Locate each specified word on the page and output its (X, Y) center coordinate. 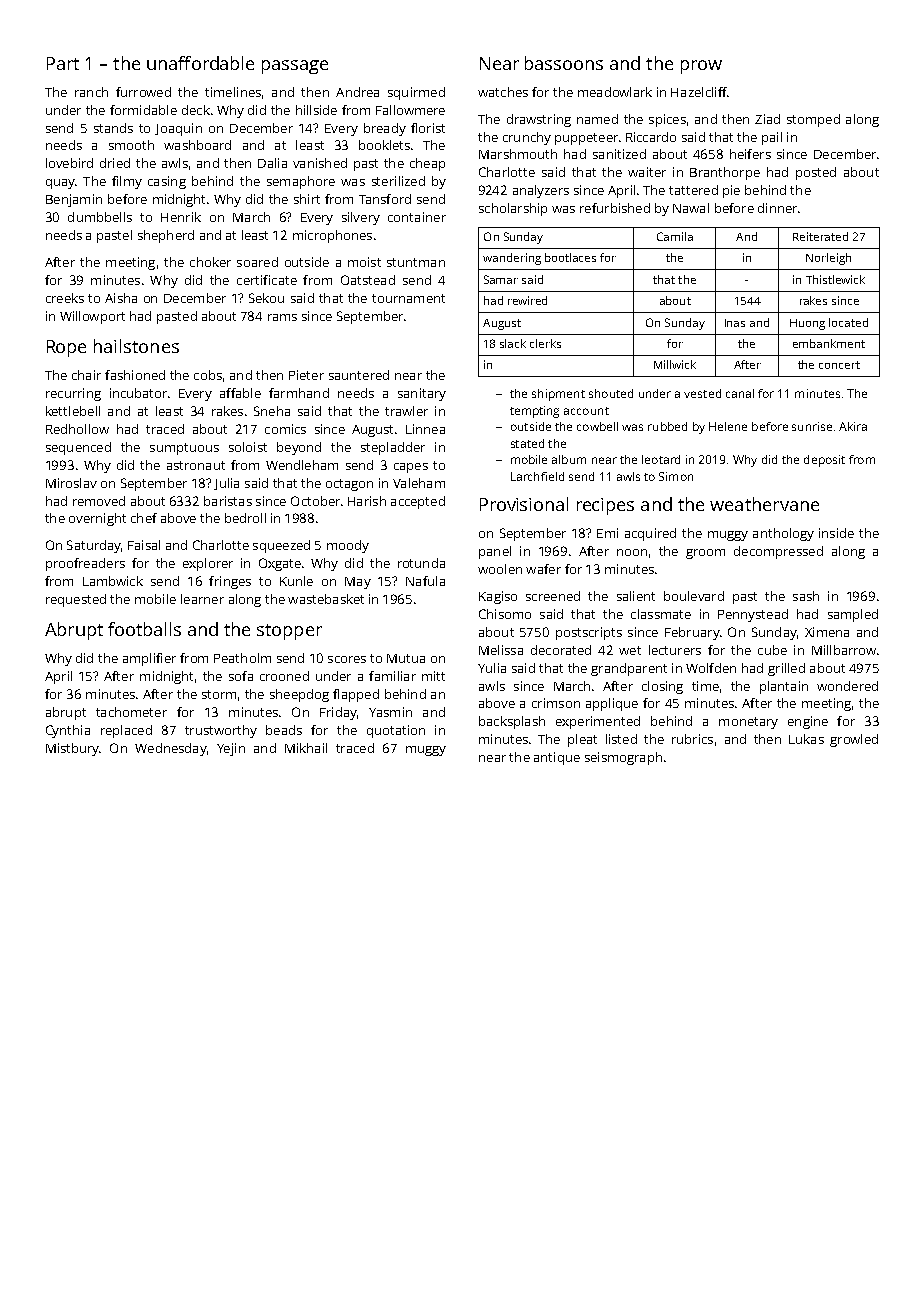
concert (839, 365)
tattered (693, 190)
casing (167, 182)
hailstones (136, 346)
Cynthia (68, 731)
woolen (500, 569)
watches (503, 92)
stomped (813, 120)
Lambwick (113, 581)
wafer (543, 569)
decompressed (778, 552)
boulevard (694, 596)
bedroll (245, 518)
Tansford (385, 199)
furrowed (143, 92)
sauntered (359, 375)
